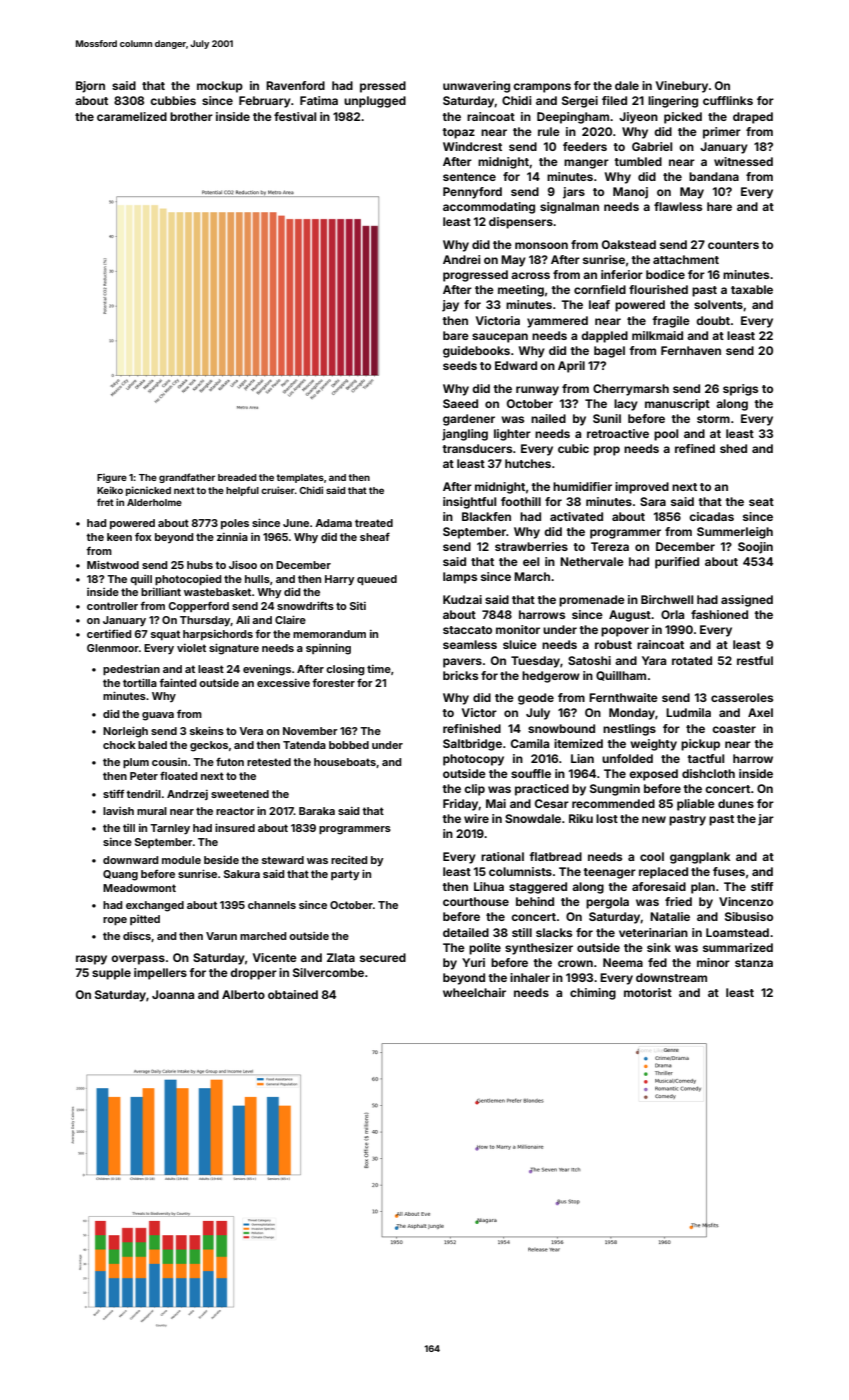 The width and height of the page is (849, 1400). Describe the element at coordinates (295, 116) in the page. I see `festival` at that location.
